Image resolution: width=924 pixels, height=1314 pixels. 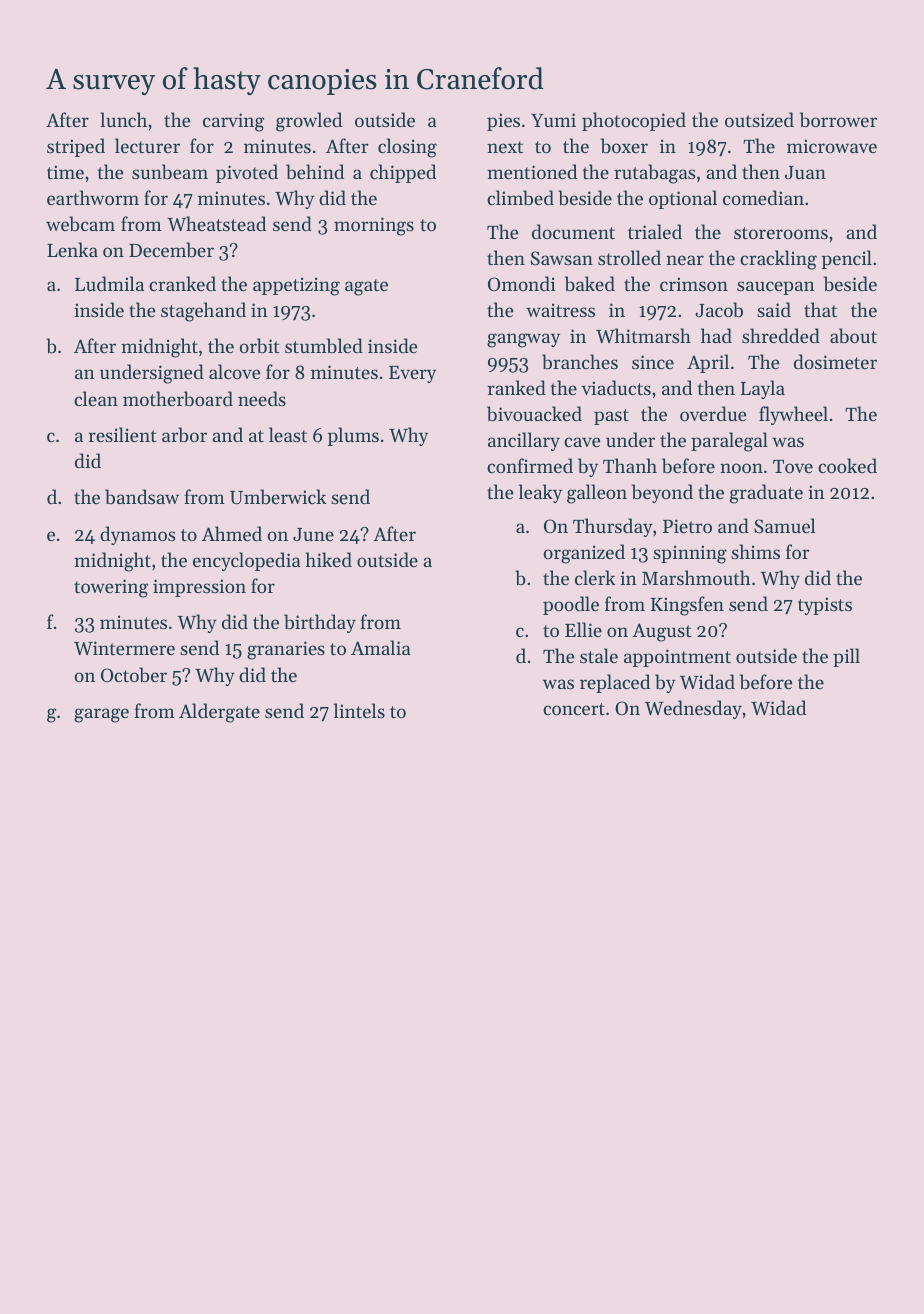 I want to click on microwave, so click(x=832, y=146).
